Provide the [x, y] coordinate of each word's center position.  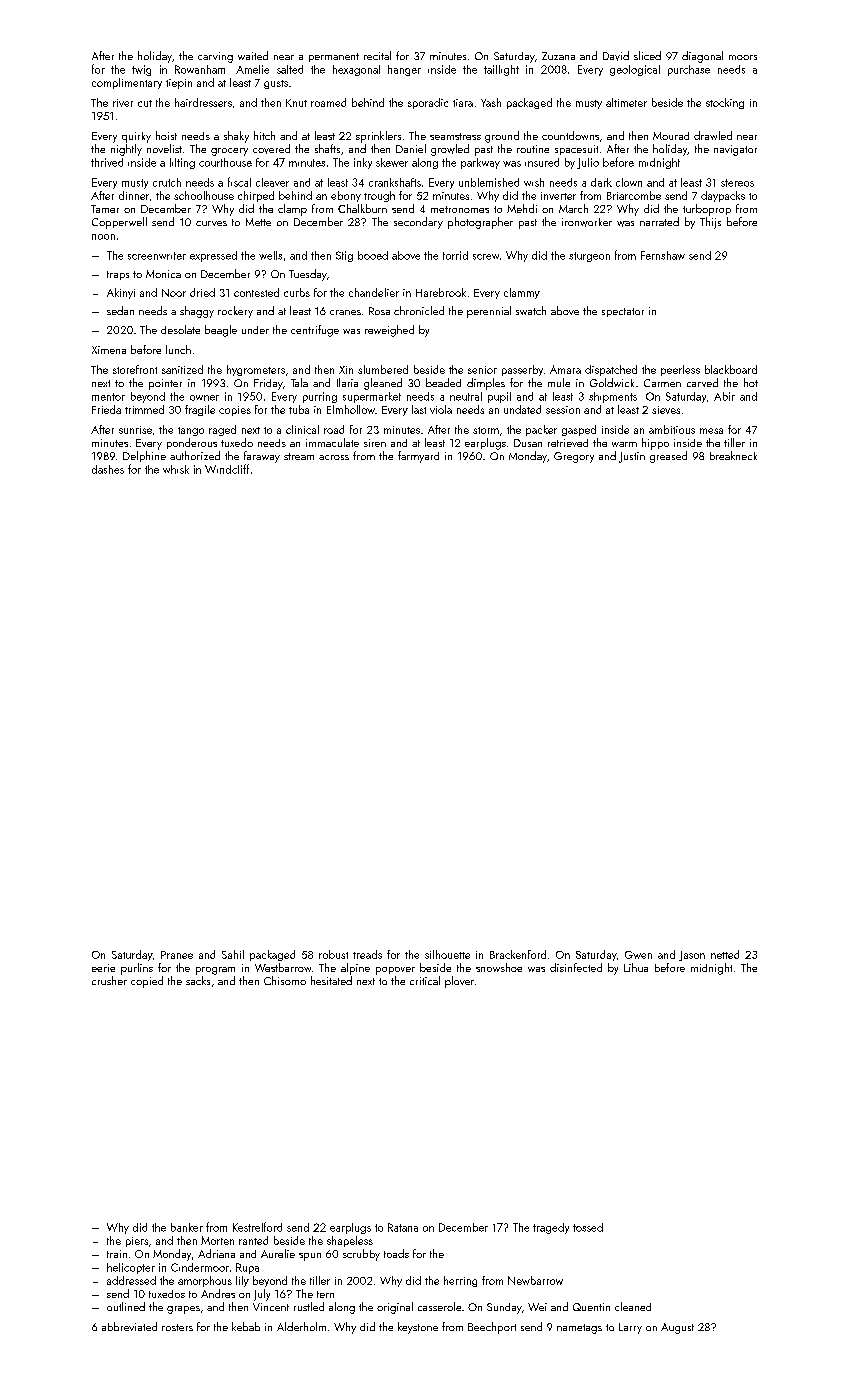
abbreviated [129, 1326]
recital [377, 55]
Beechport [492, 1328]
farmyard [418, 457]
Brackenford [518, 954]
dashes [108, 469]
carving [215, 57]
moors [743, 57]
